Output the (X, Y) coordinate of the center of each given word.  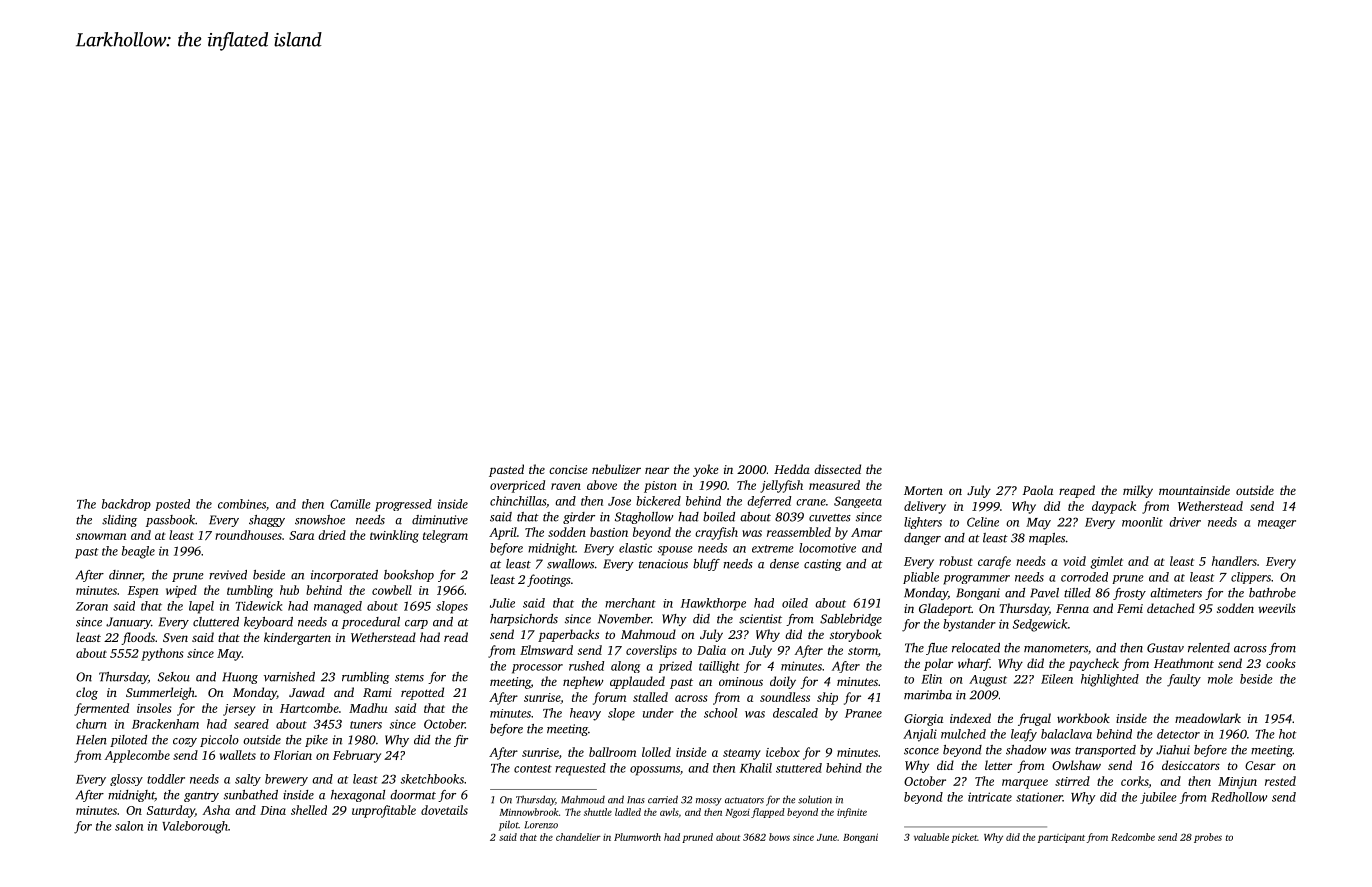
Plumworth (637, 837)
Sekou (174, 677)
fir (461, 741)
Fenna (1072, 608)
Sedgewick (1040, 625)
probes (1208, 838)
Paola (1037, 490)
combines (242, 504)
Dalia (711, 650)
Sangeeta (858, 502)
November (624, 619)
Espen (143, 592)
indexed (970, 718)
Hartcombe (309, 708)
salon (129, 826)
